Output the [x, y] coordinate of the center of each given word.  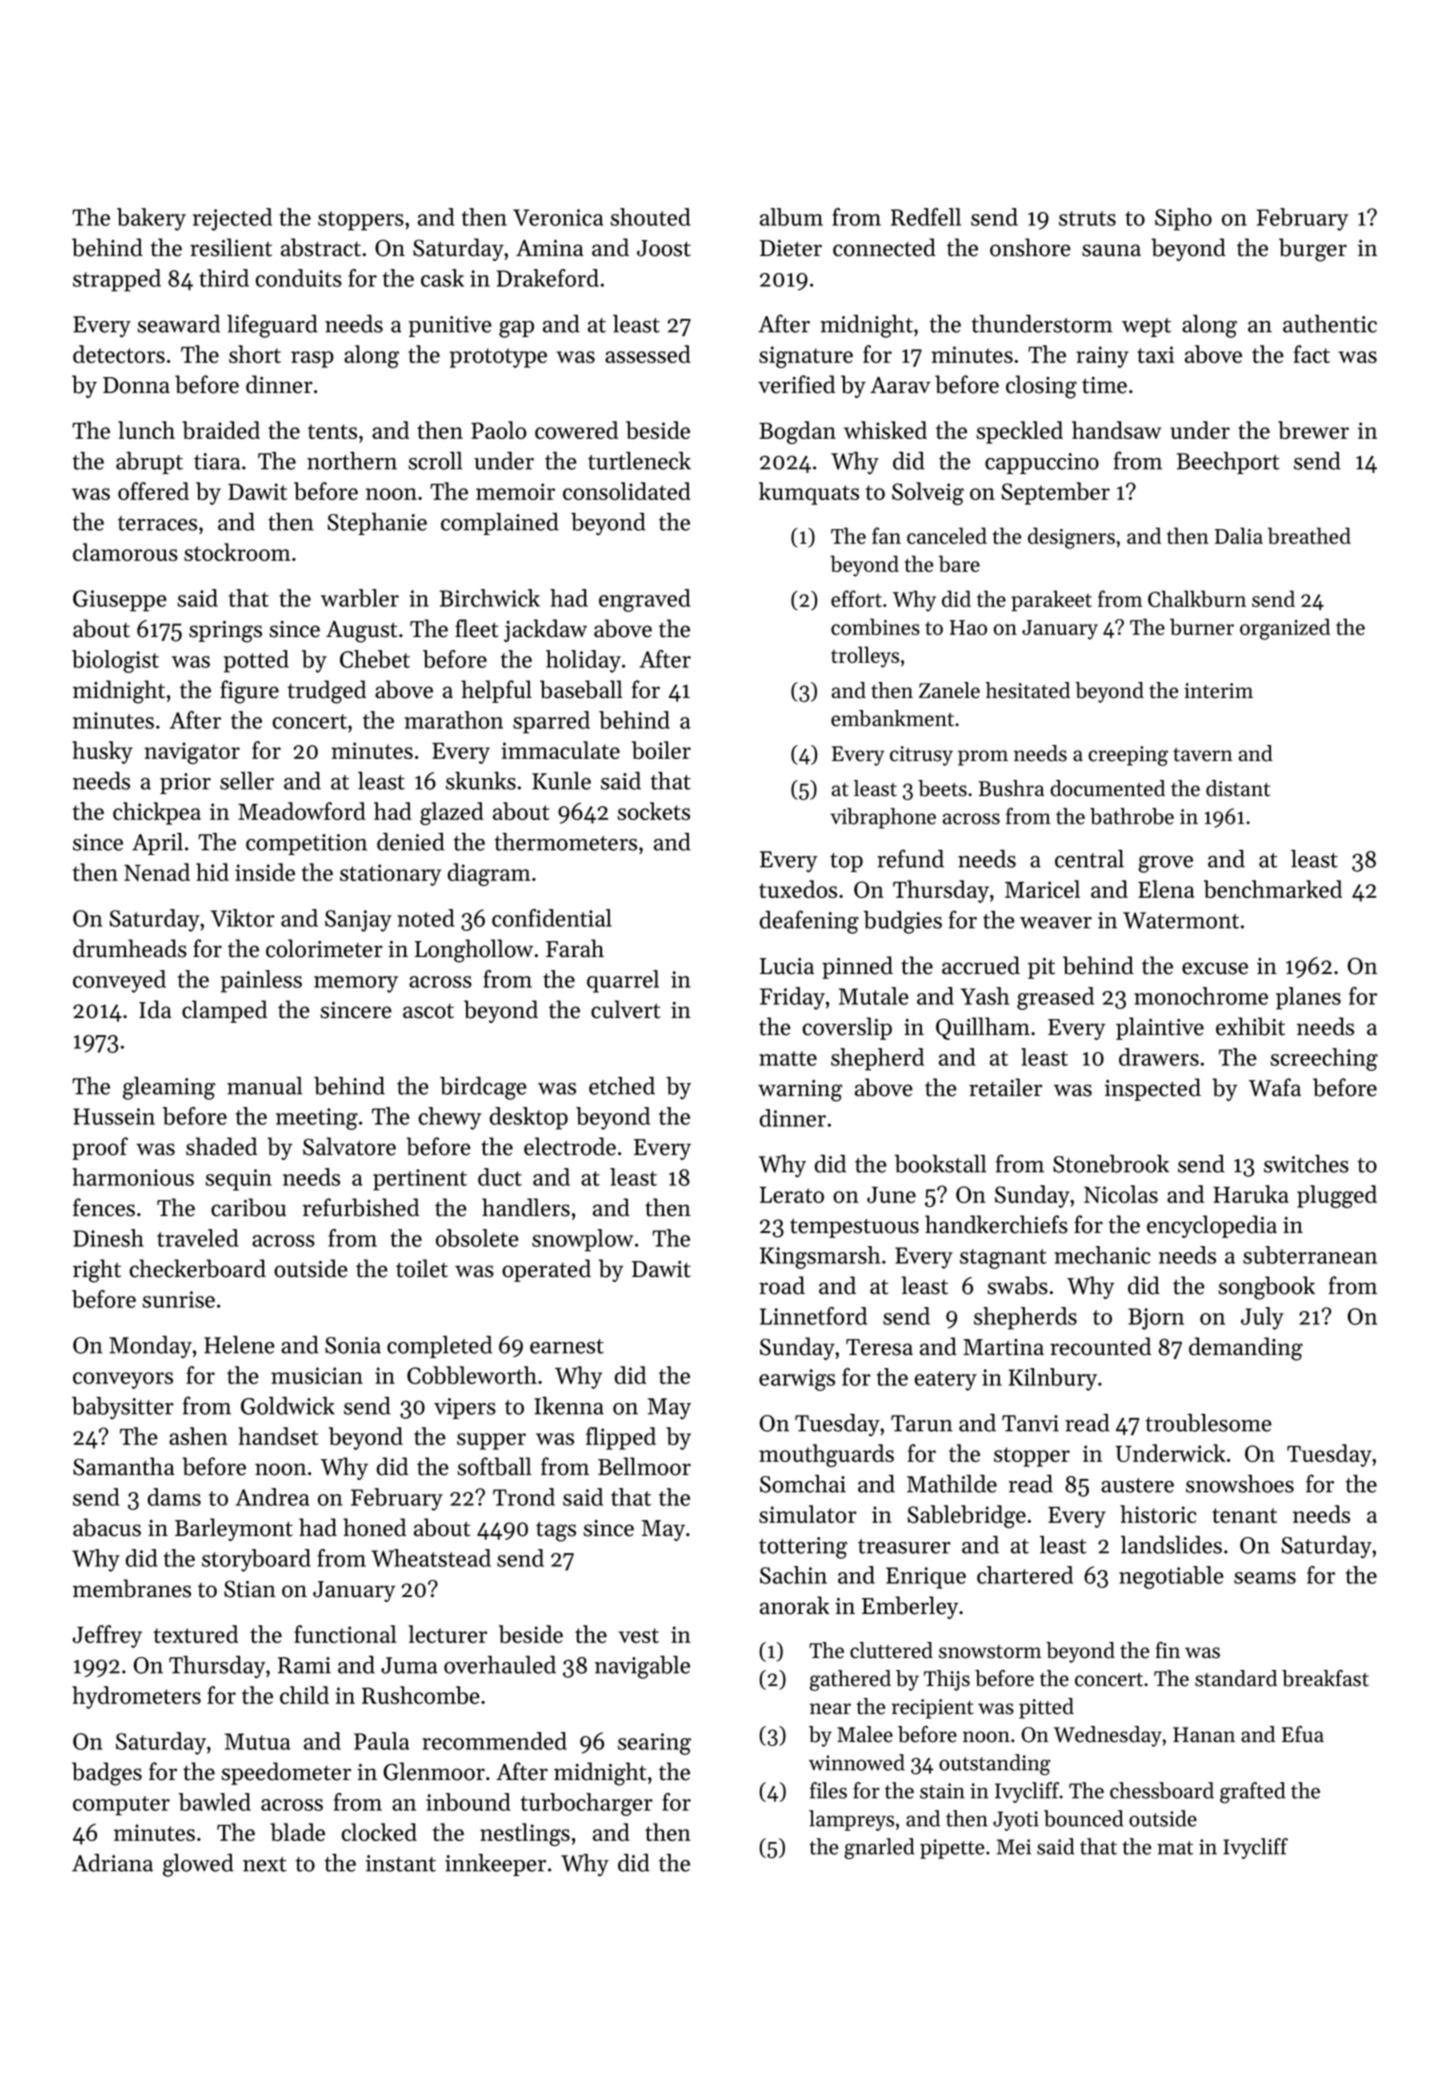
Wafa [1275, 1087]
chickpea [157, 813]
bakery [151, 219]
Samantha [123, 1466]
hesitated [1028, 690]
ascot [428, 1011]
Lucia [787, 966]
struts [1087, 218]
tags [556, 1531]
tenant [1244, 1515]
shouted [650, 217]
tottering [803, 1548]
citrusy [921, 756]
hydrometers [136, 1697]
